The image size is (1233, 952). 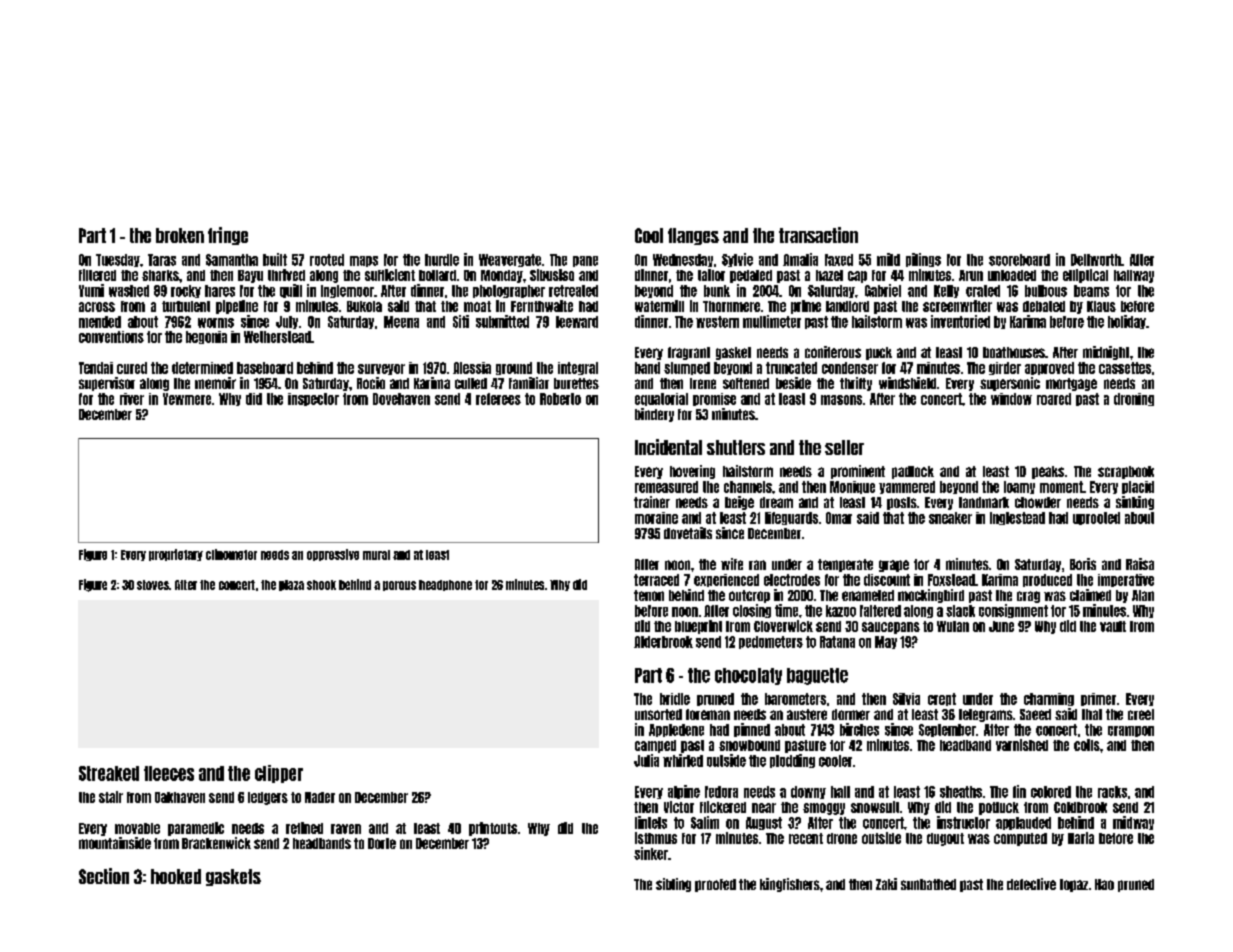 I want to click on racks, so click(x=1112, y=792).
